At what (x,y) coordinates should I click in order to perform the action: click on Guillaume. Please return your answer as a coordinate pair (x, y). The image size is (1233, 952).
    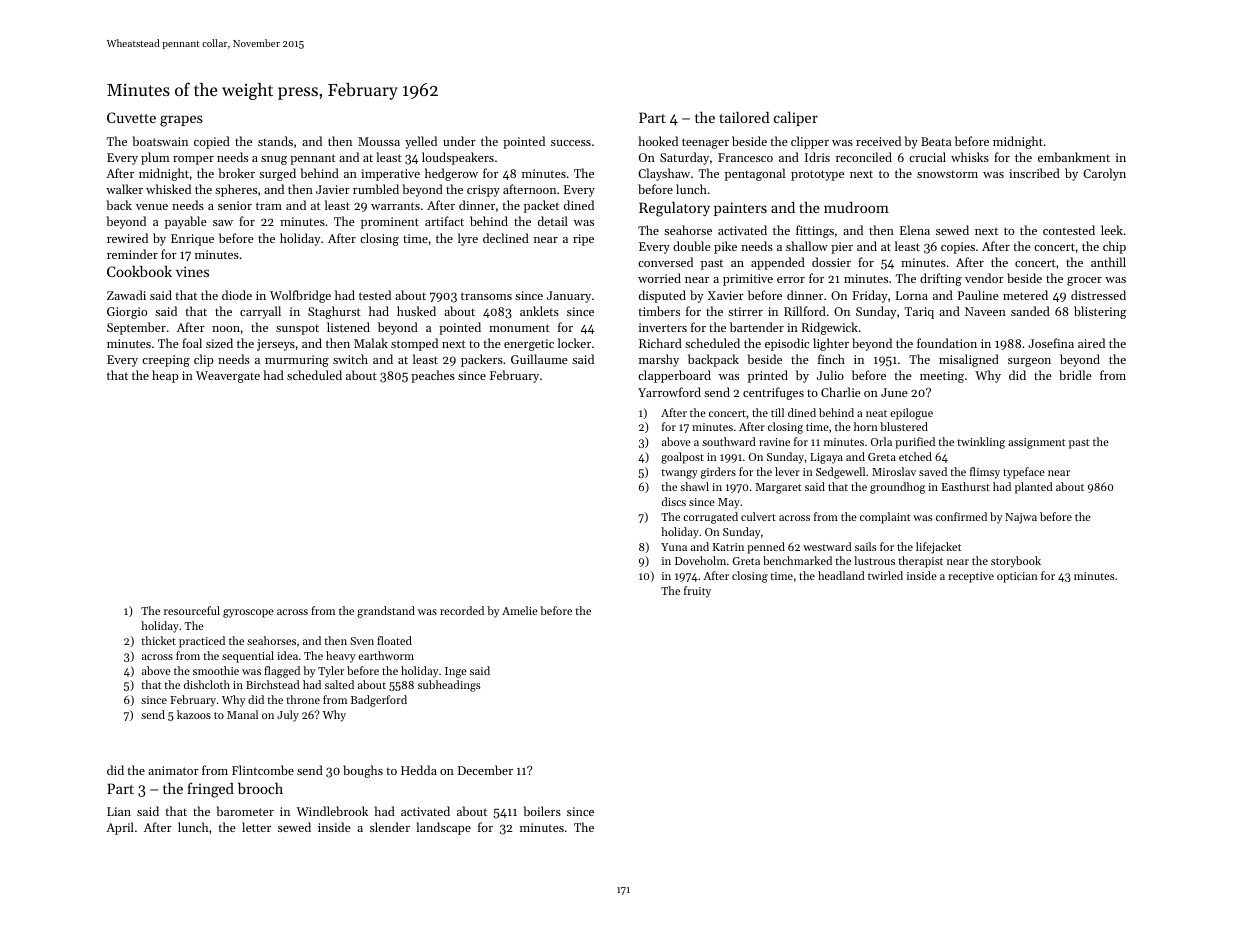
    Looking at the image, I should click on (539, 359).
